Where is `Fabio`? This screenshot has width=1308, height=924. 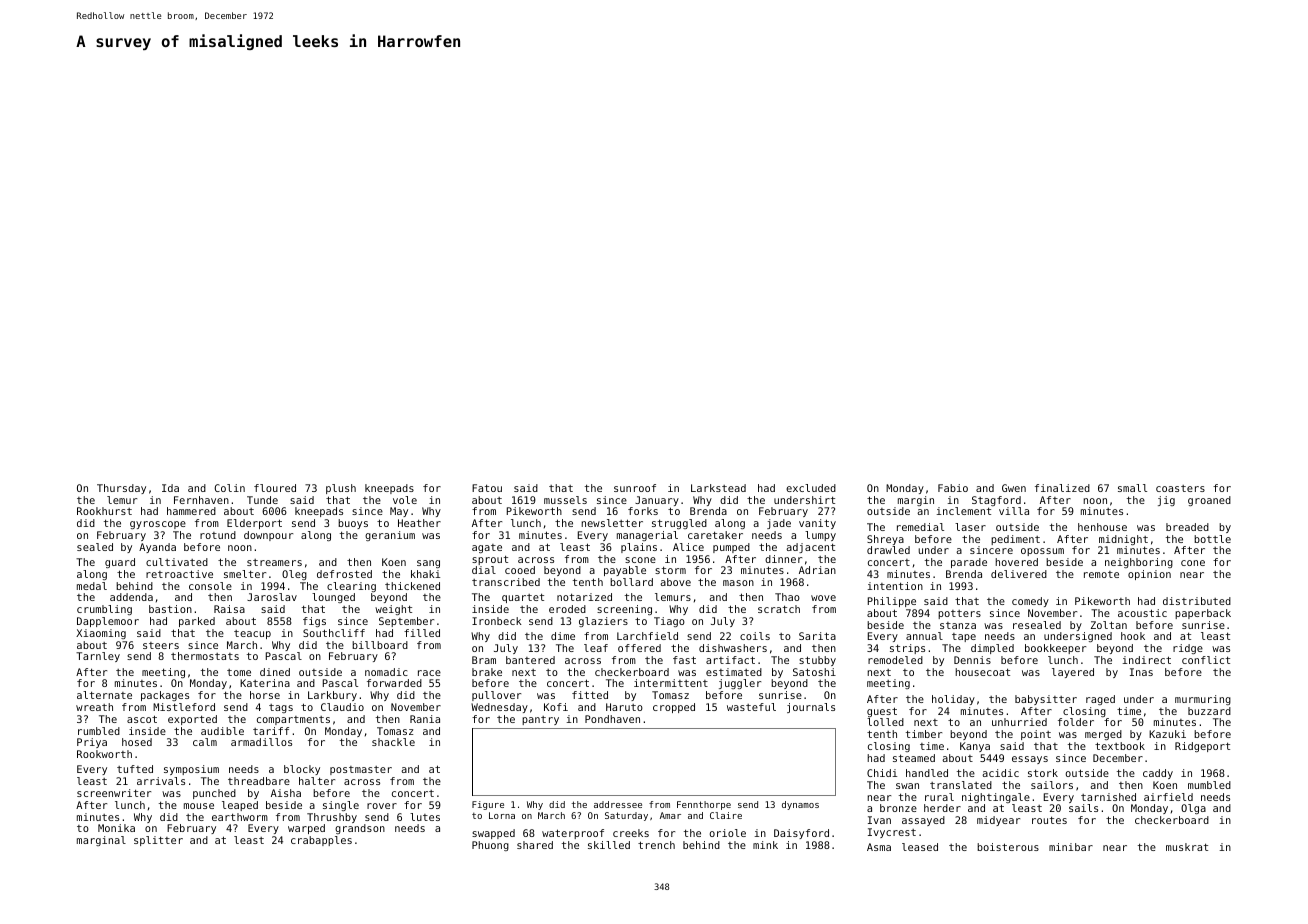 Fabio is located at coordinates (953, 488).
